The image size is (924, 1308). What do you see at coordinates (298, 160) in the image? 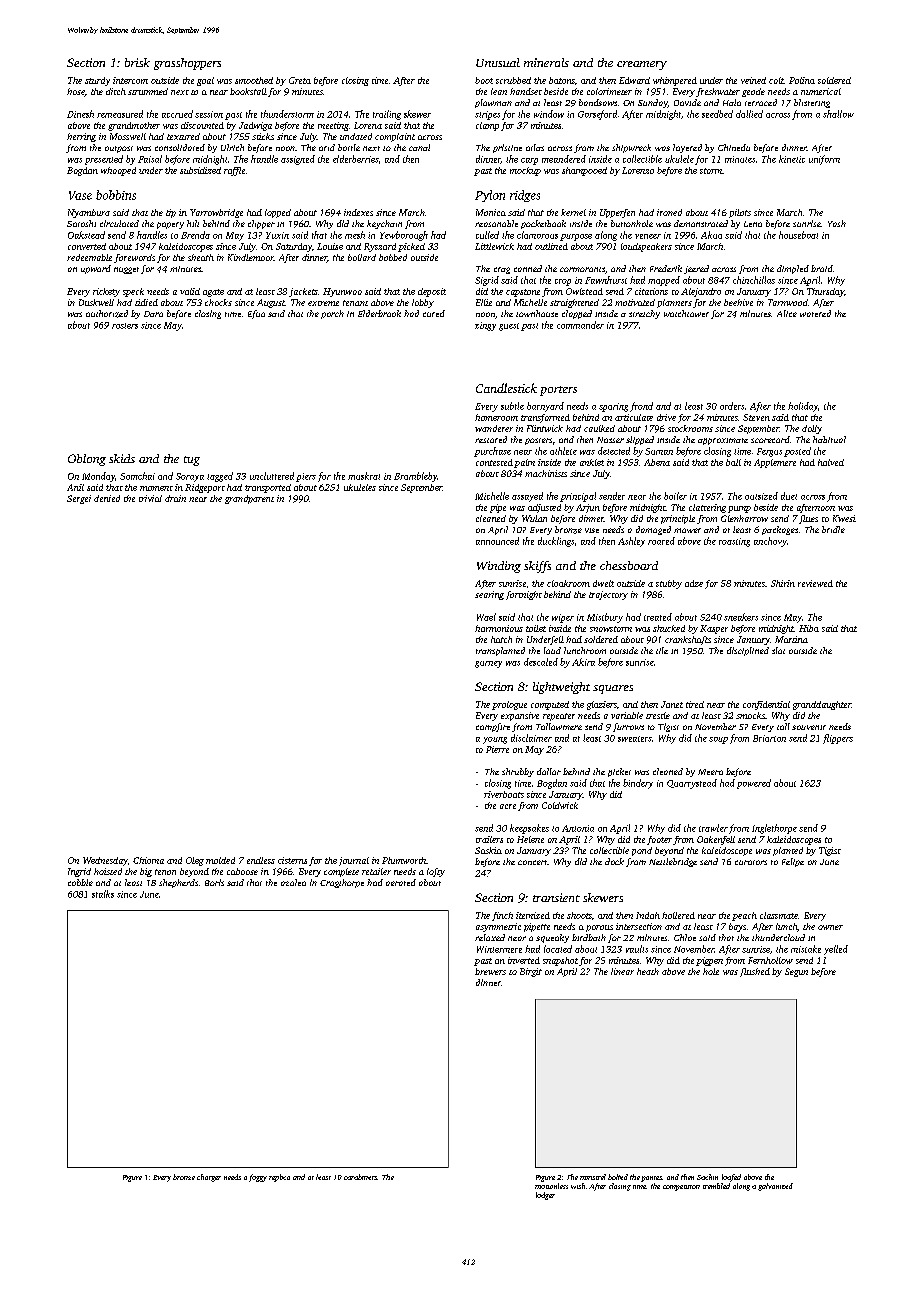
I see `assigned` at bounding box center [298, 160].
